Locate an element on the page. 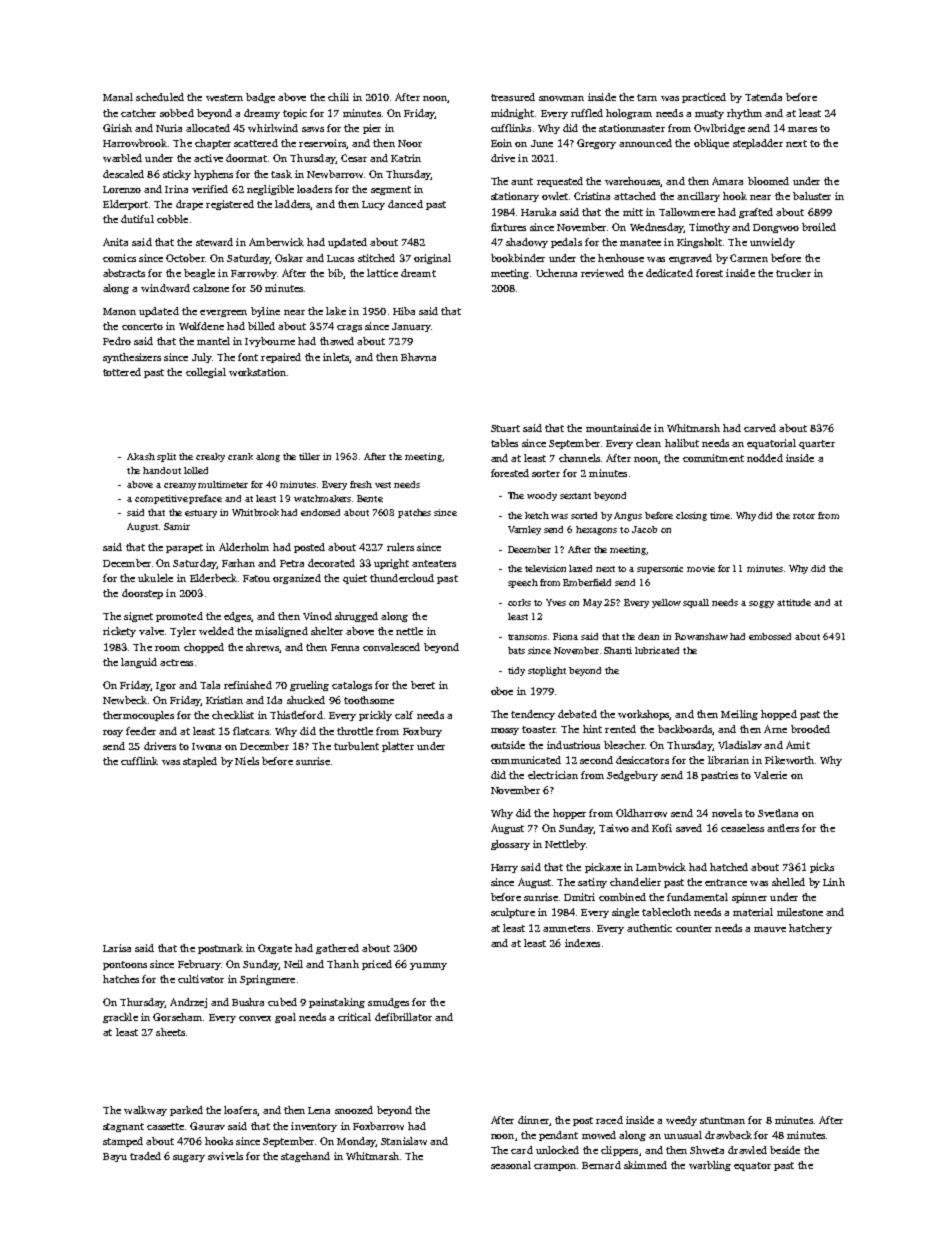 The width and height of the page is (952, 1233). glossary is located at coordinates (510, 845).
